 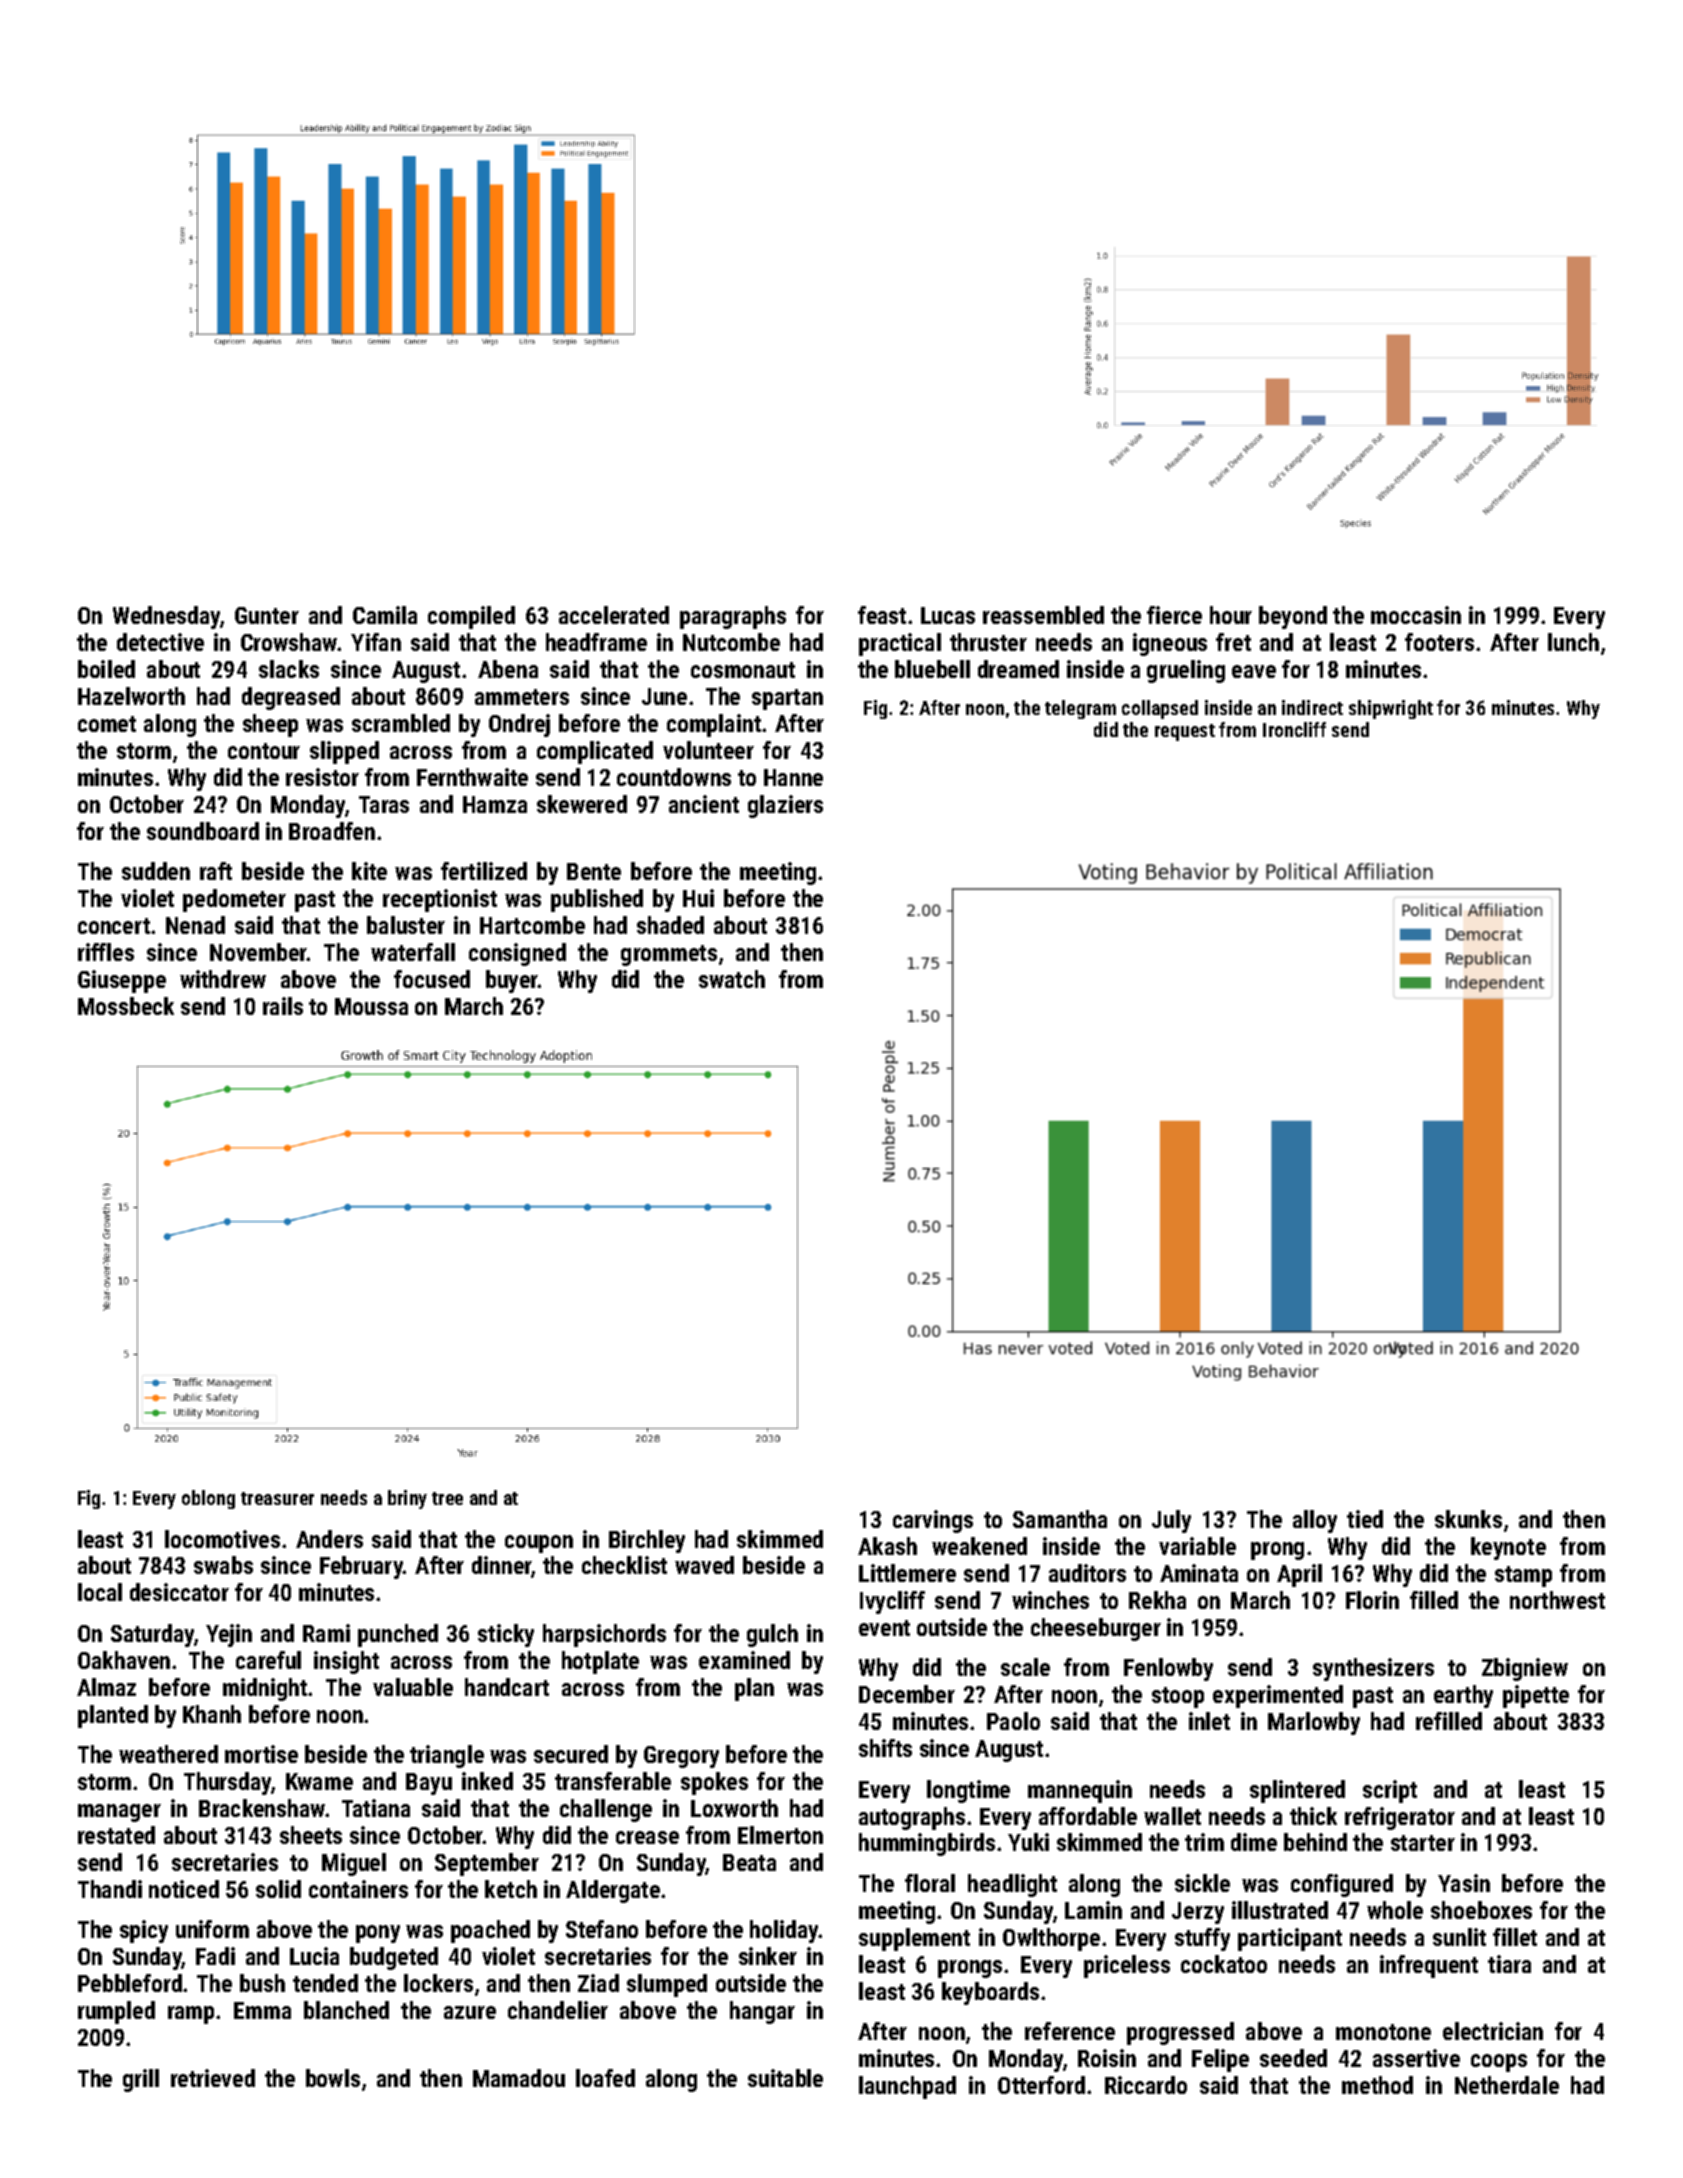 What do you see at coordinates (669, 955) in the image?
I see `grommets` at bounding box center [669, 955].
